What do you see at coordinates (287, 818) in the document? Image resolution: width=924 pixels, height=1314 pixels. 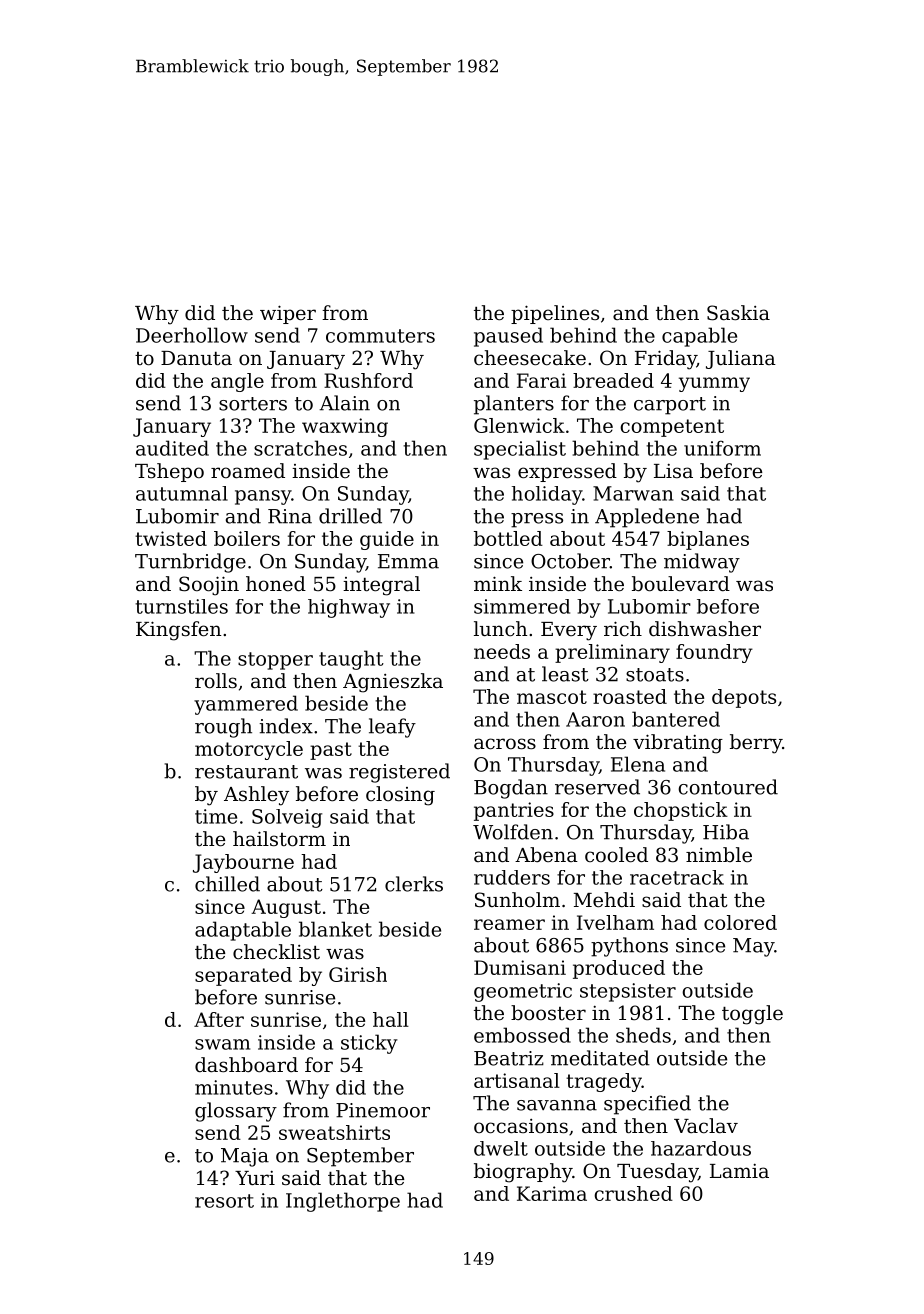 I see `Solveig` at bounding box center [287, 818].
